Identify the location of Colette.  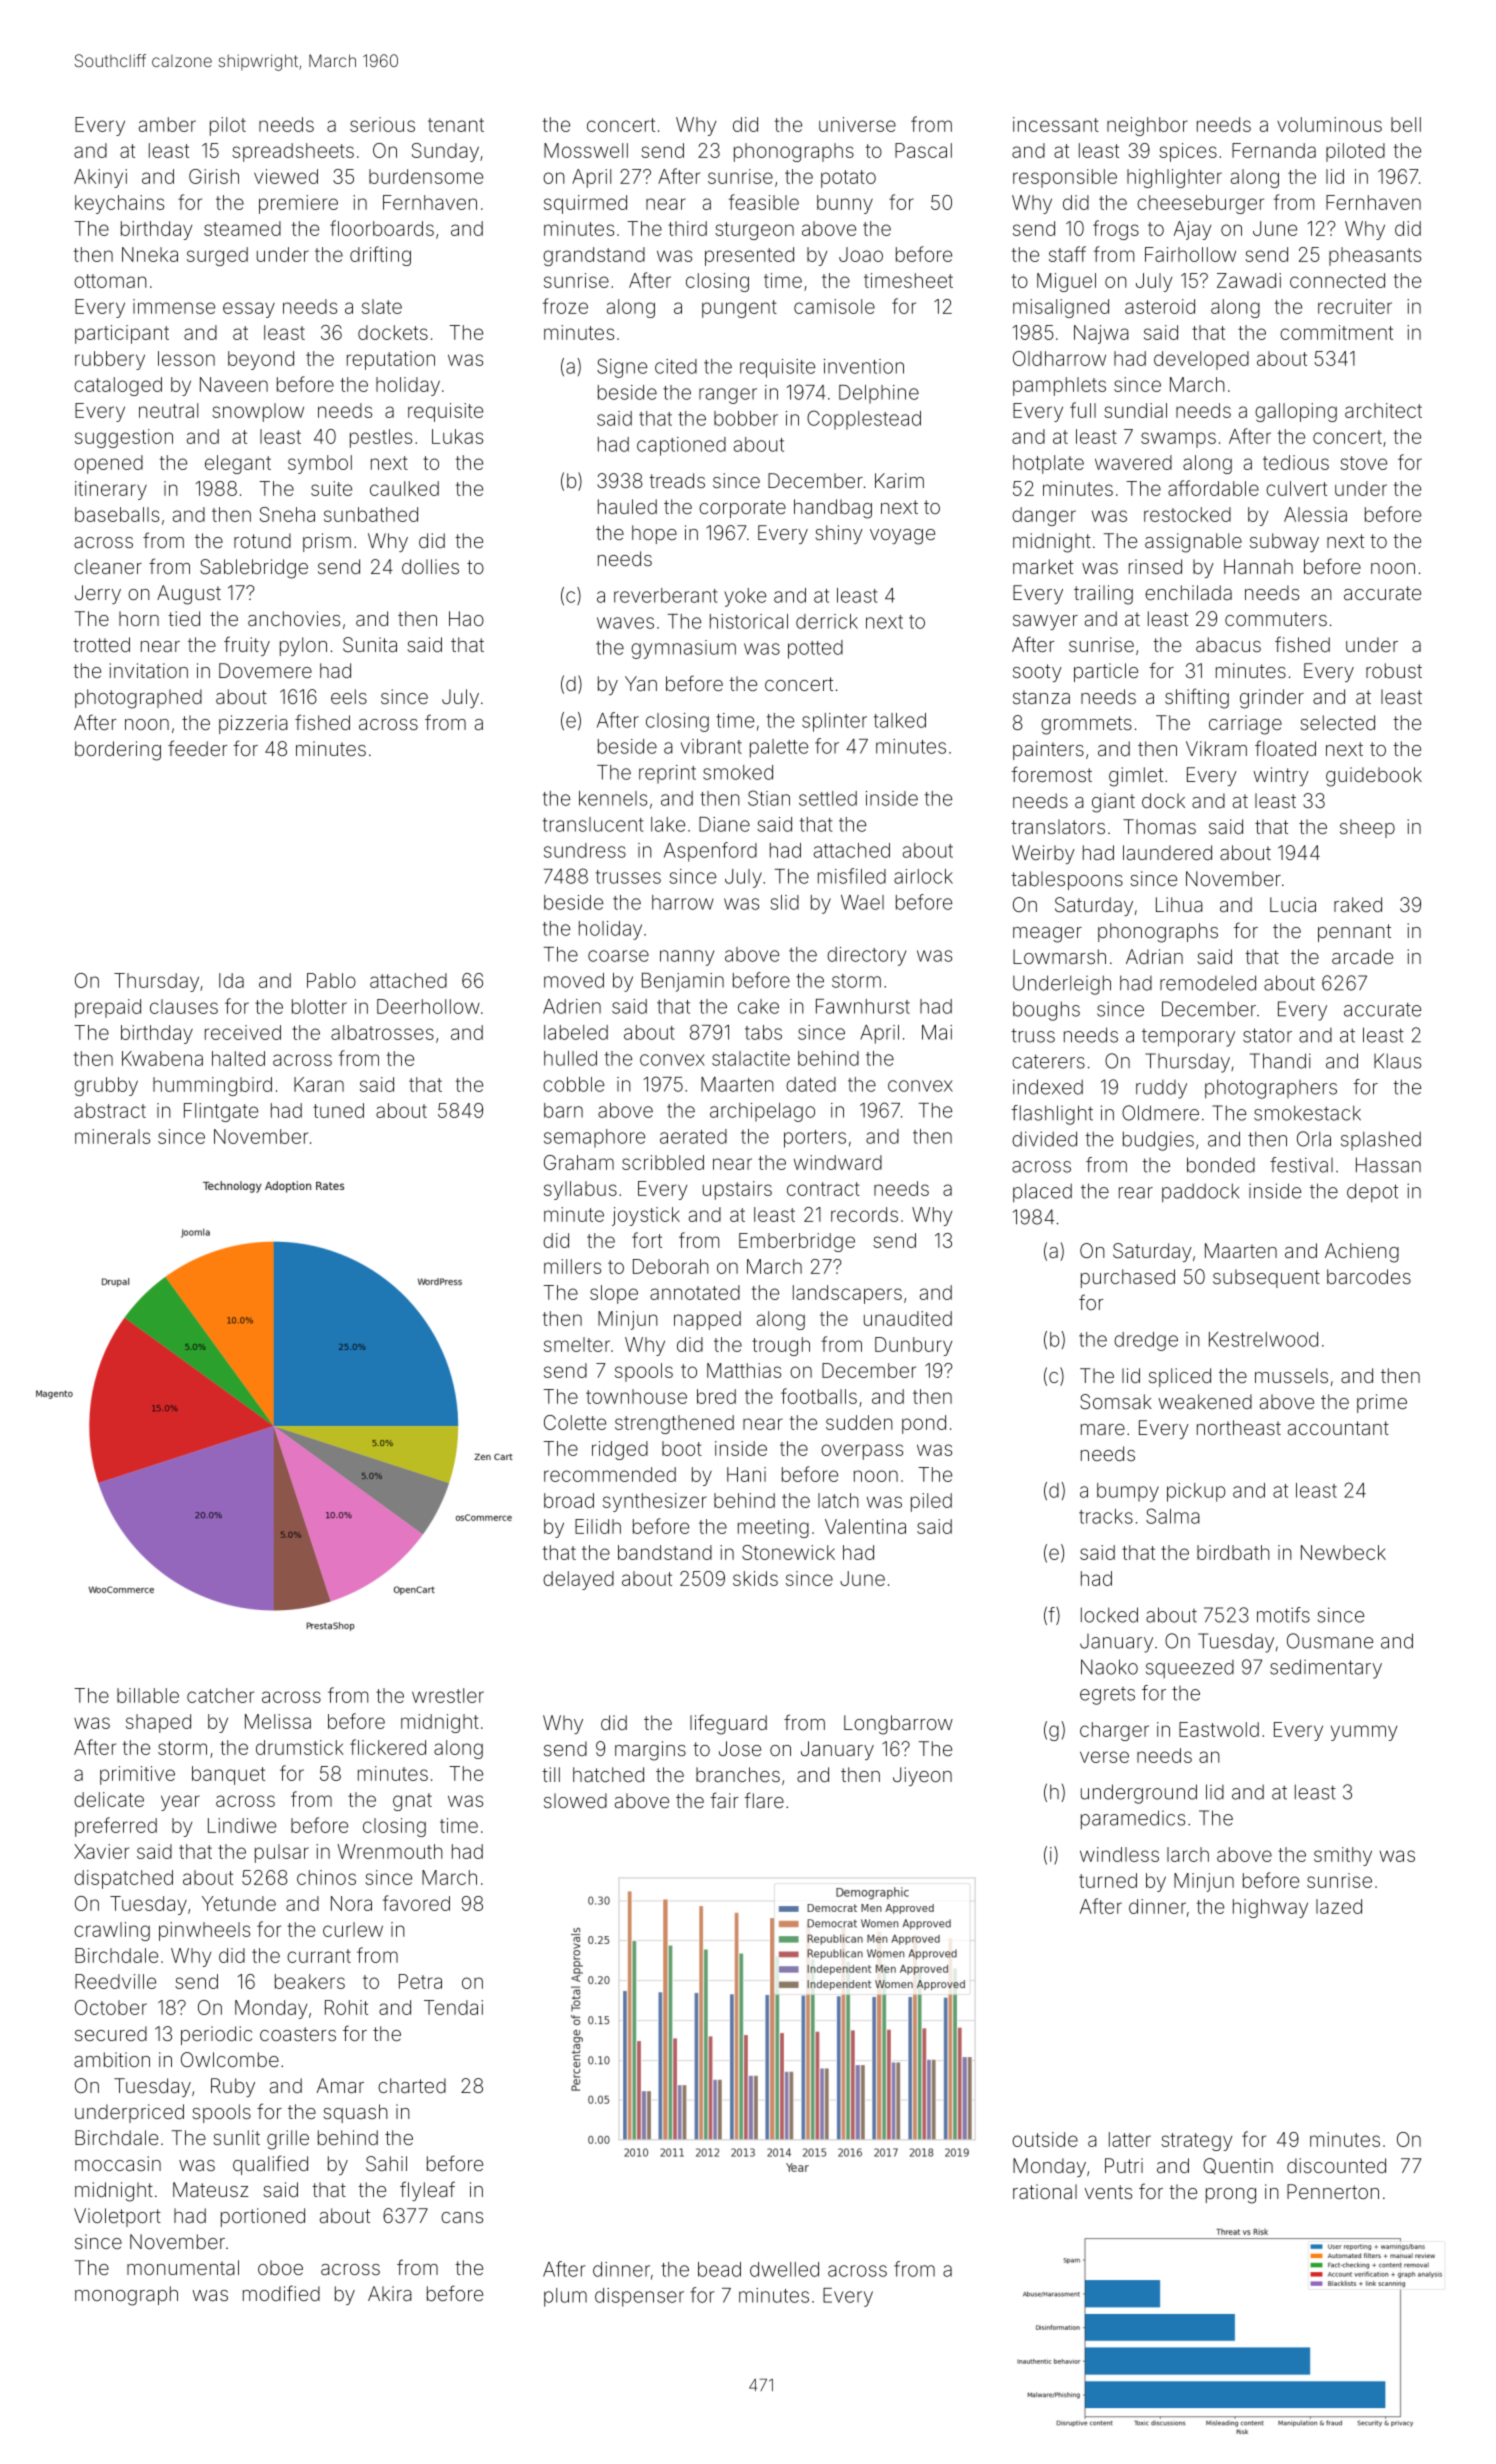
(575, 1422).
